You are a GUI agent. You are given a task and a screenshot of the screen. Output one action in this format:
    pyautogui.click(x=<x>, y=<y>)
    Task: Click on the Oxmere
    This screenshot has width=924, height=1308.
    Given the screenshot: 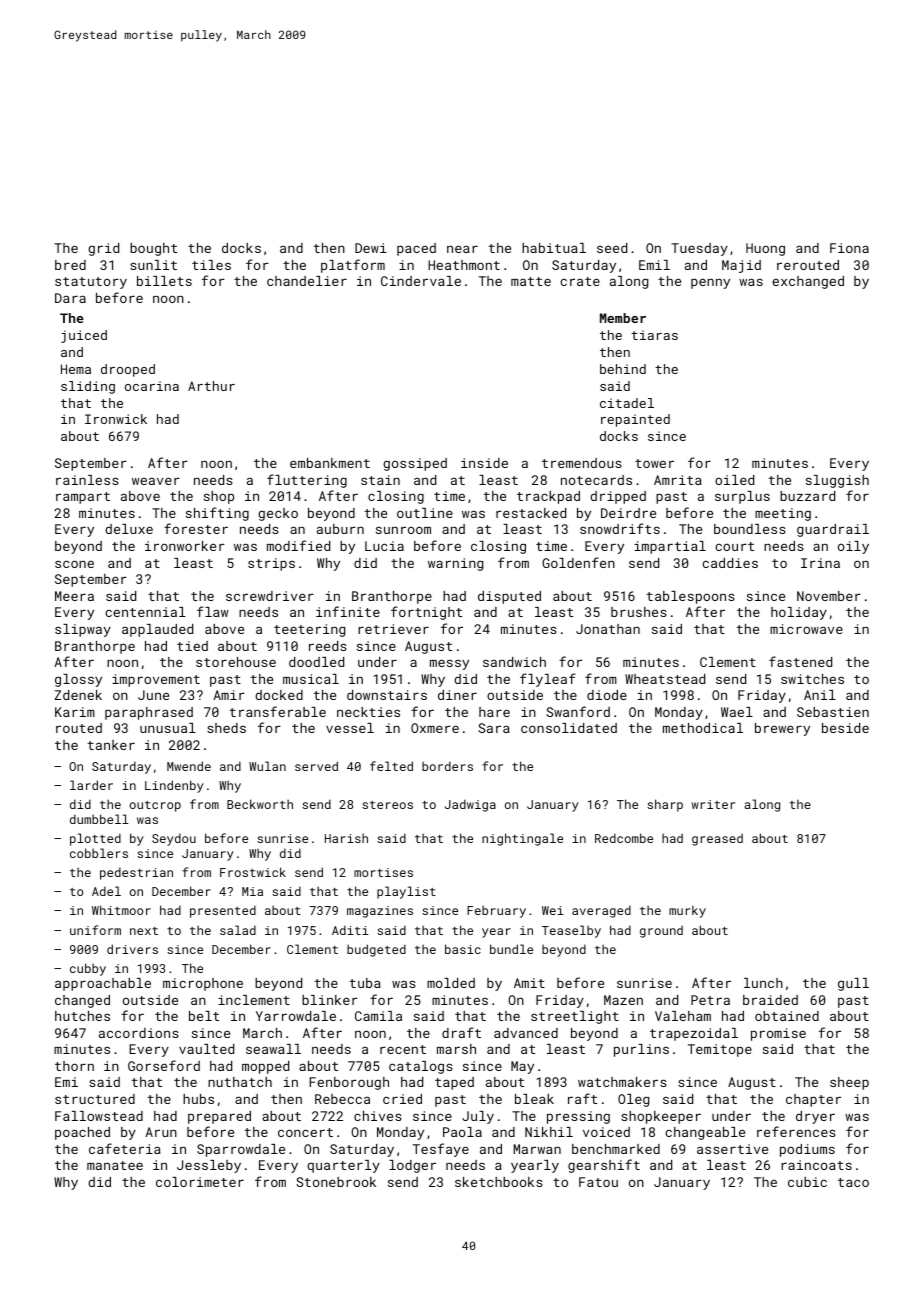 What is the action you would take?
    pyautogui.click(x=435, y=728)
